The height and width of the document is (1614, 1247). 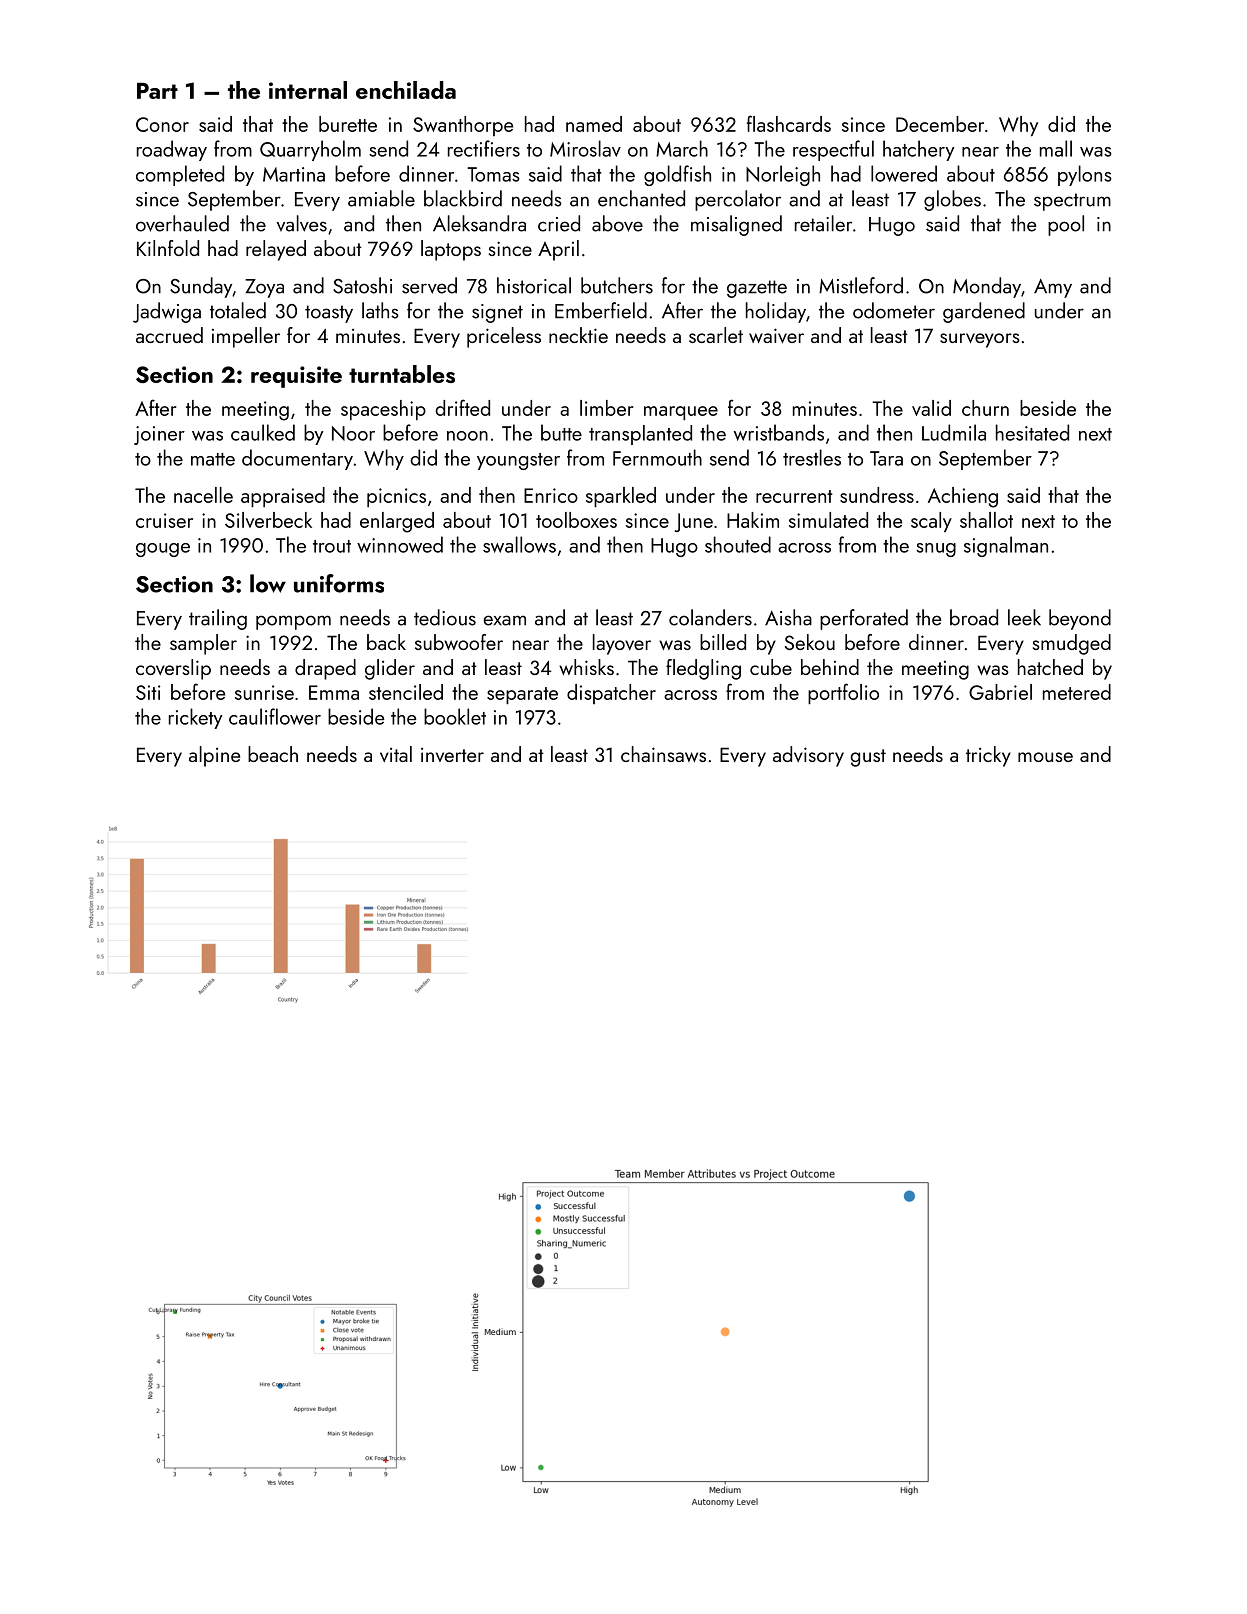 I want to click on limber, so click(x=607, y=408).
